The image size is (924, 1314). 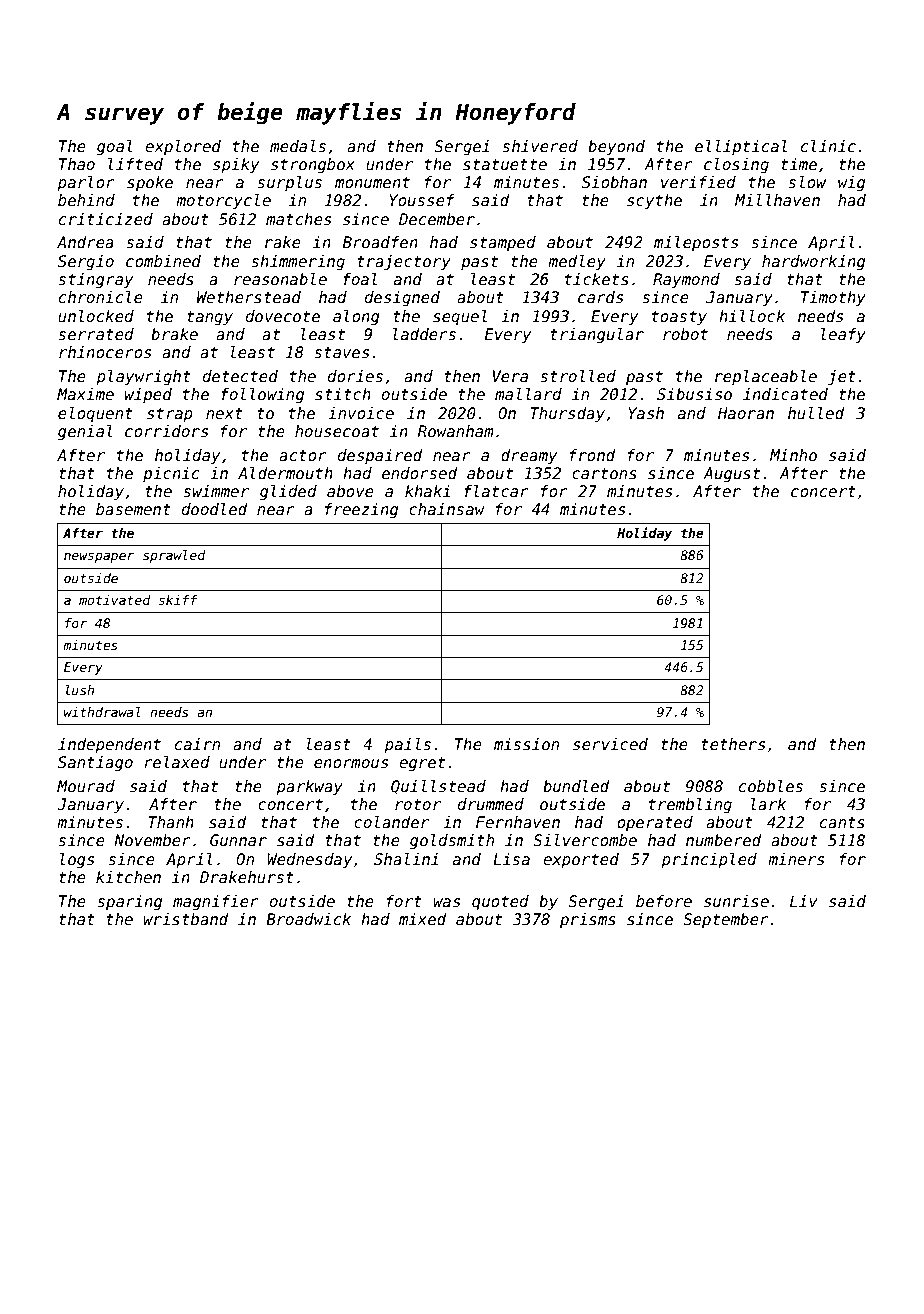 What do you see at coordinates (731, 474) in the screenshot?
I see `August` at bounding box center [731, 474].
